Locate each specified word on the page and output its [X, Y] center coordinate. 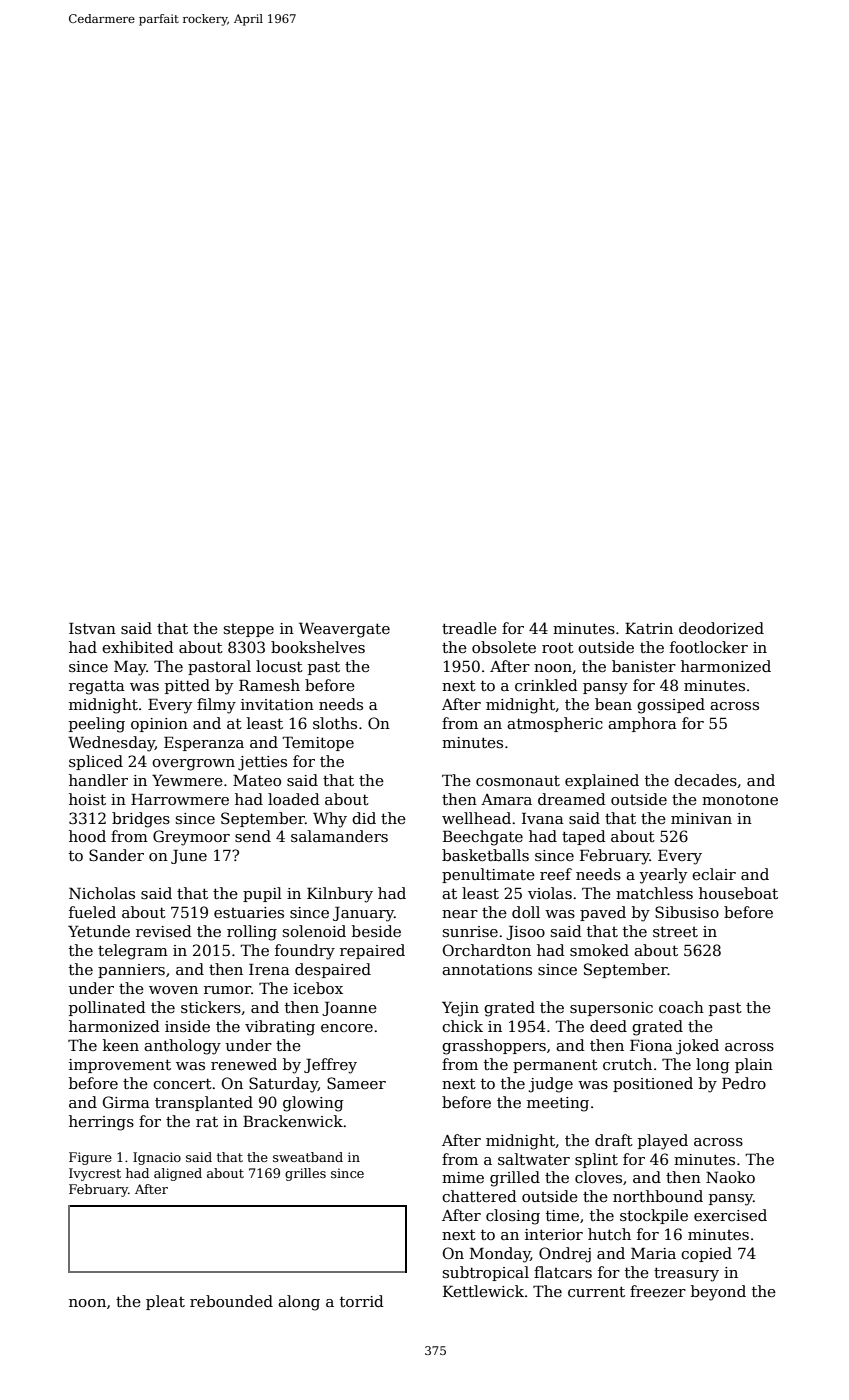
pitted [187, 686]
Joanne [349, 1008]
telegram [133, 952]
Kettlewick [483, 1291]
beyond [718, 1293]
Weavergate [344, 630]
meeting [558, 1104]
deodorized [721, 628]
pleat [165, 1302]
